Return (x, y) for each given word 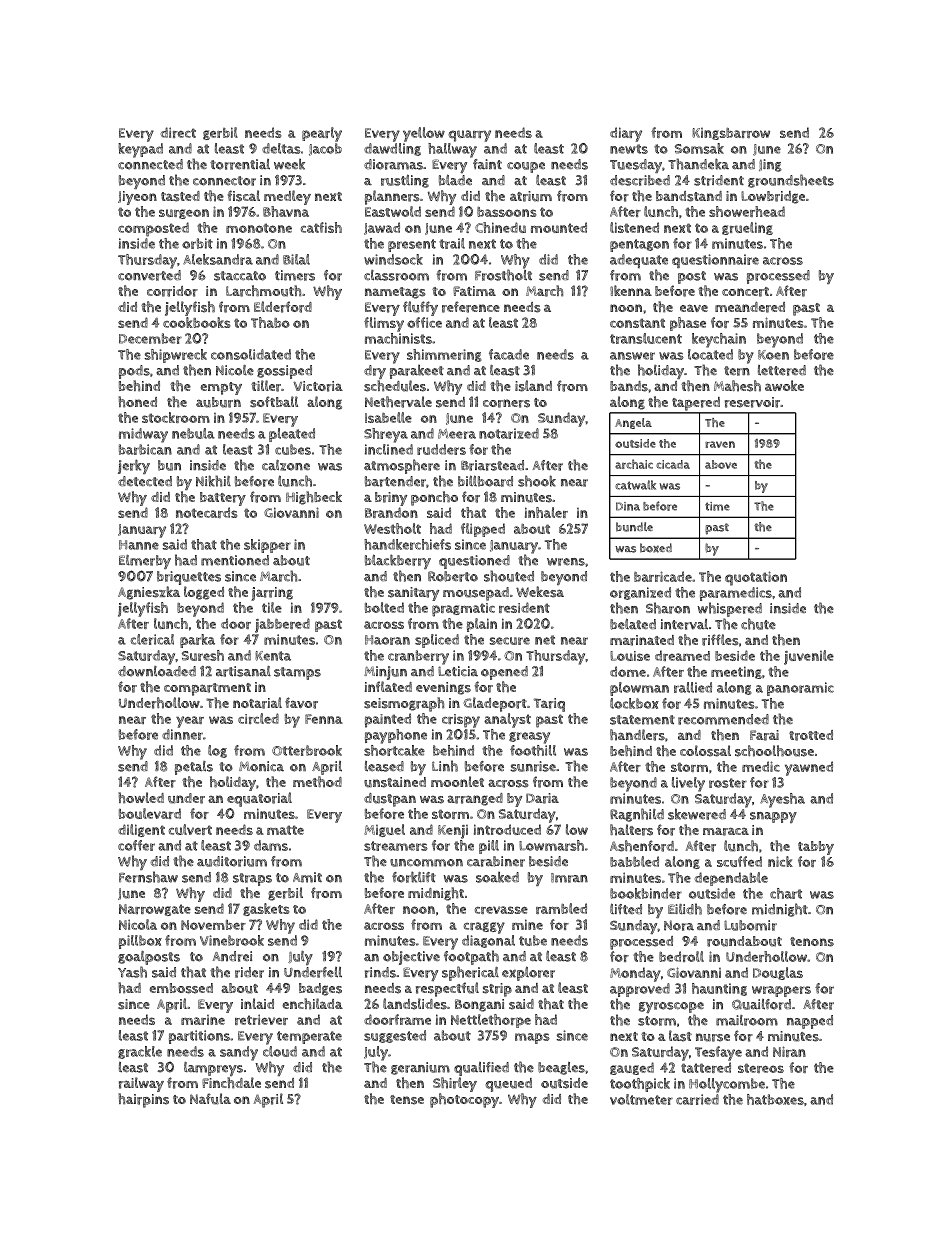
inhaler (546, 512)
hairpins (143, 1100)
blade (455, 180)
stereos (761, 1068)
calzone (286, 465)
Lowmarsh (551, 845)
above (721, 464)
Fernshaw (148, 877)
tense (407, 1100)
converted (149, 275)
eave (694, 308)
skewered (697, 814)
